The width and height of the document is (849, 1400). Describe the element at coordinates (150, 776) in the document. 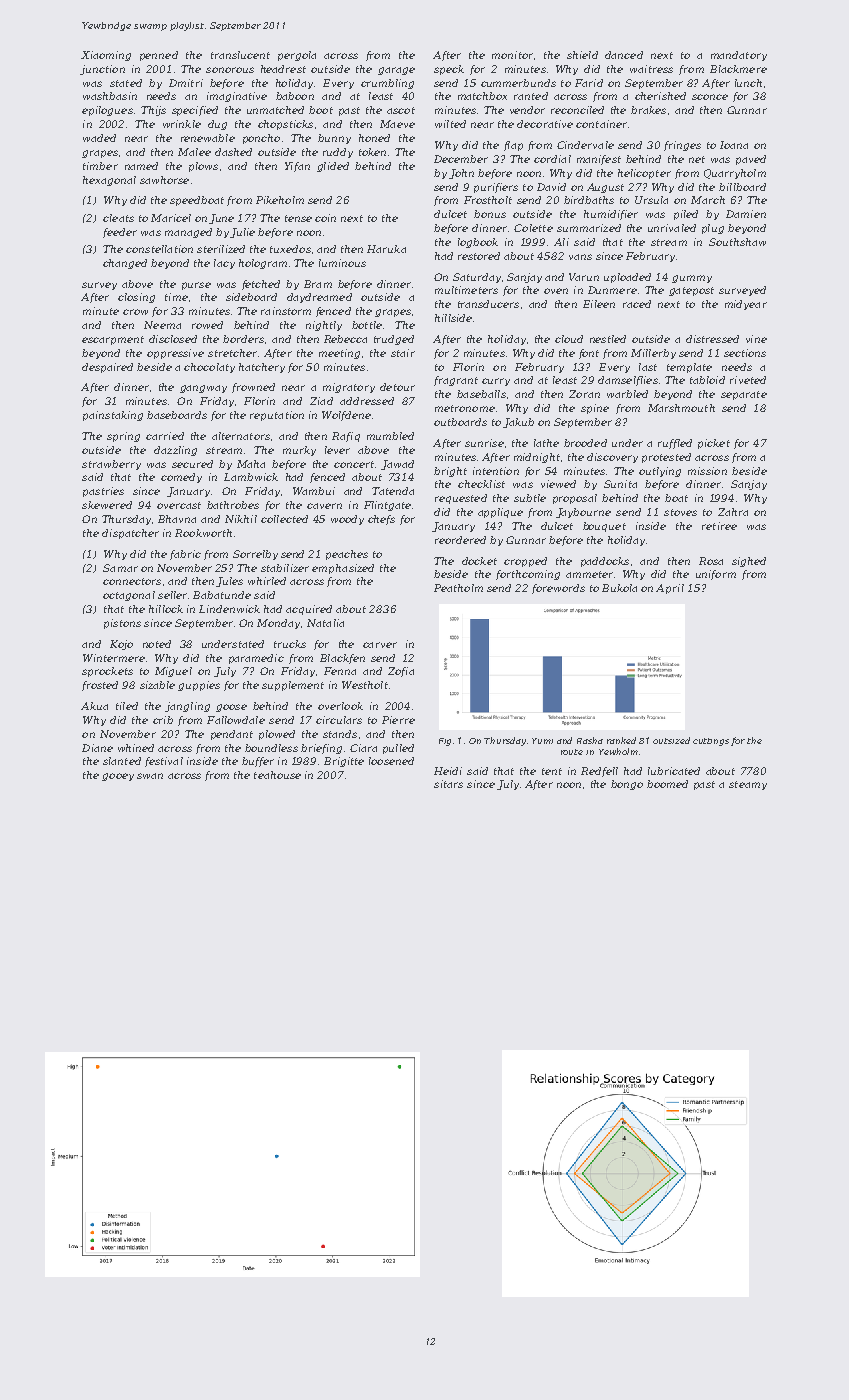

I see `swan` at that location.
